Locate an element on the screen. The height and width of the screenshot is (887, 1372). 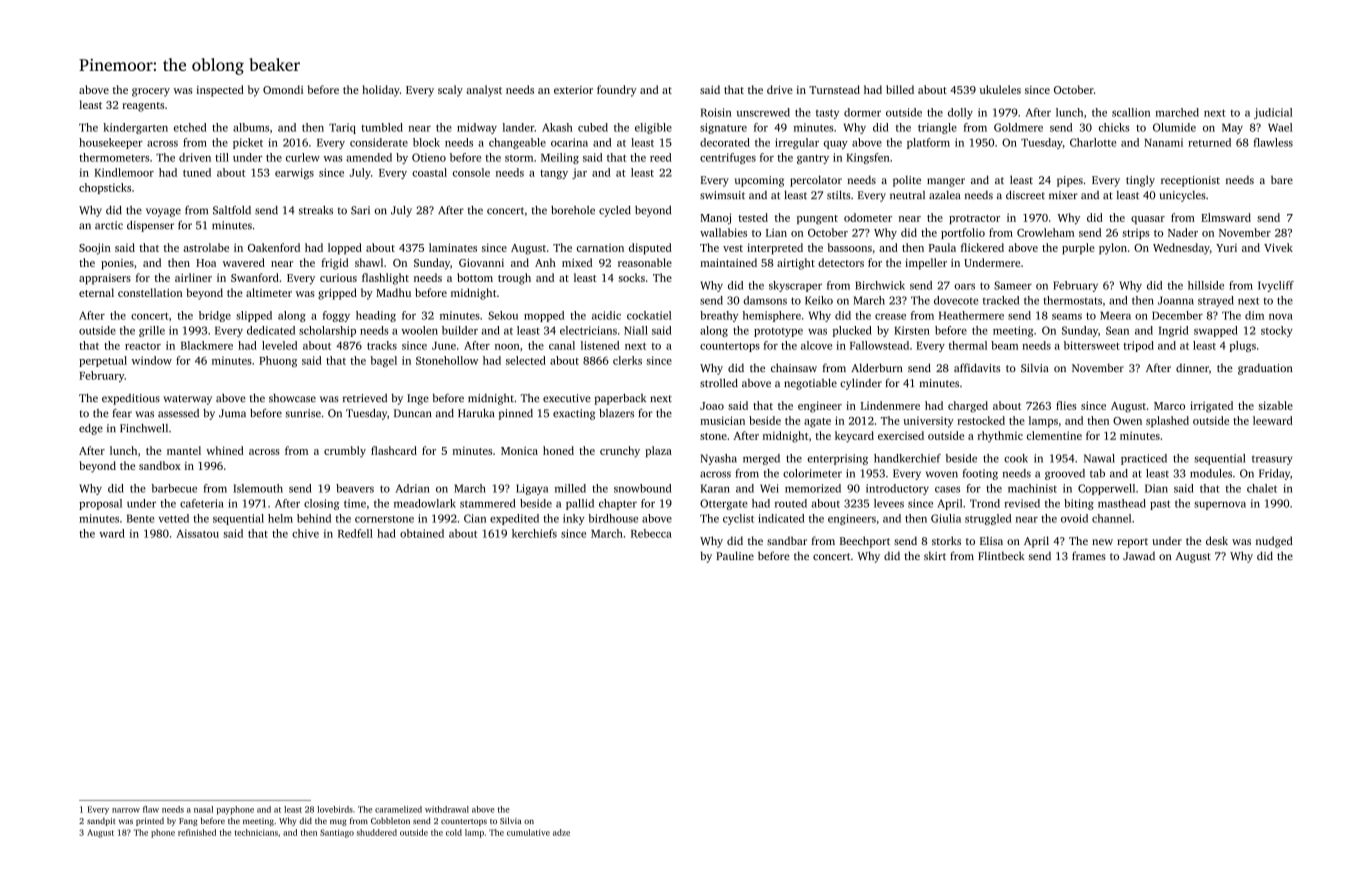
thermometers is located at coordinates (114, 157).
